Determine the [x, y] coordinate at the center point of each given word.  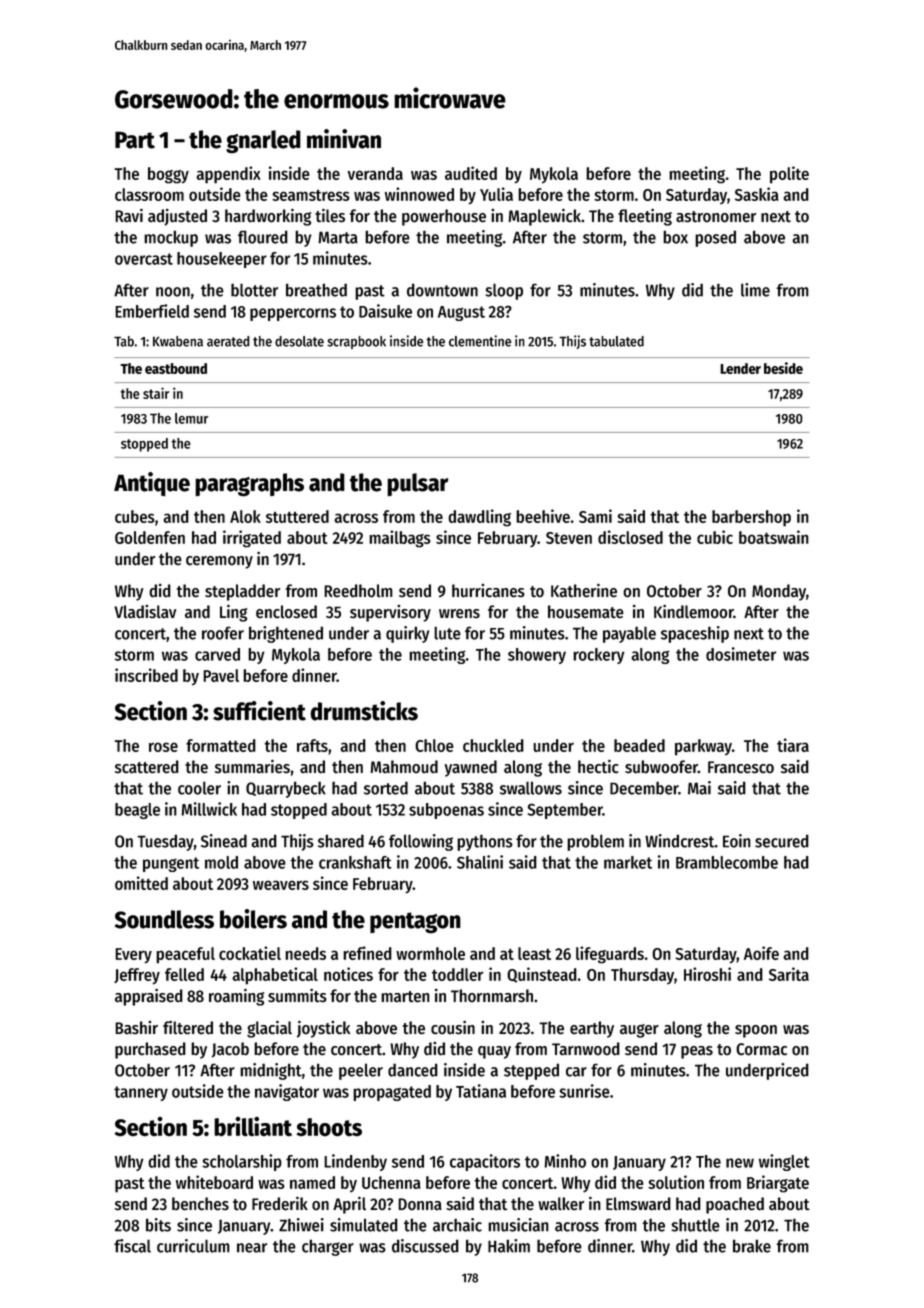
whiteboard [214, 1182]
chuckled [493, 745]
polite [789, 175]
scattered [147, 767]
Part [135, 140]
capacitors [485, 1162]
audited [471, 173]
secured [782, 841]
